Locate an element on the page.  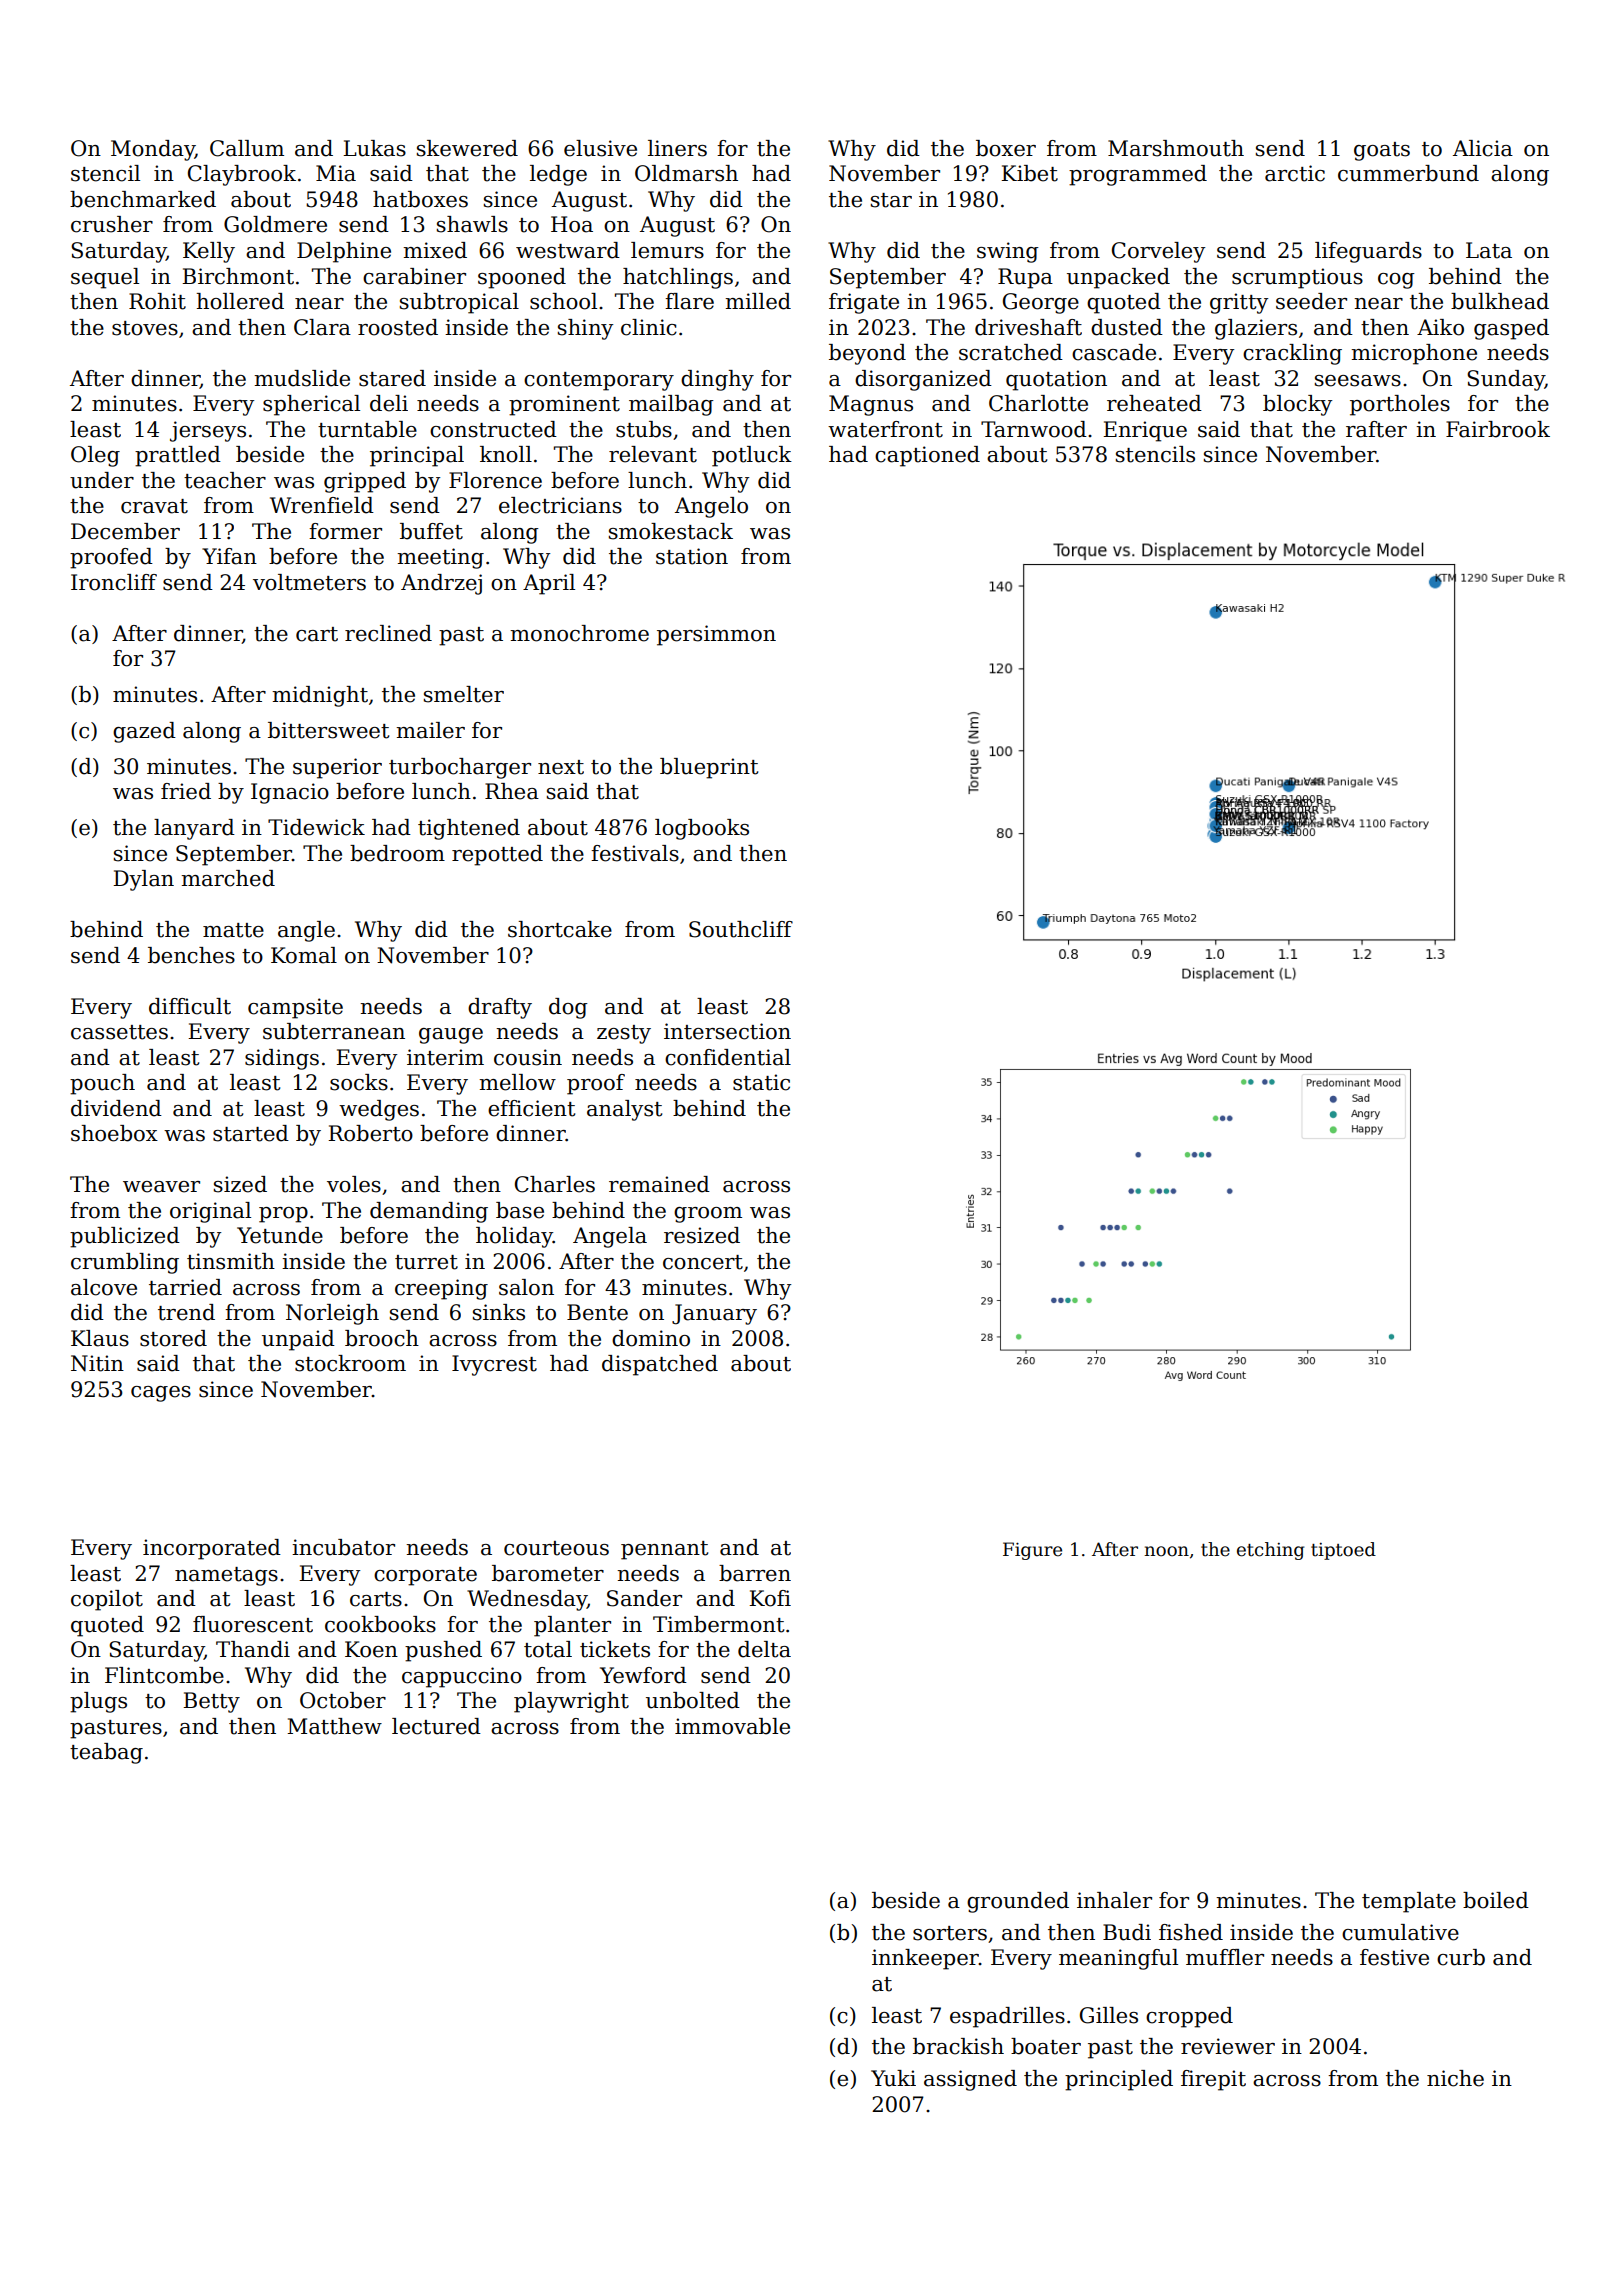
midnight is located at coordinates (320, 696).
